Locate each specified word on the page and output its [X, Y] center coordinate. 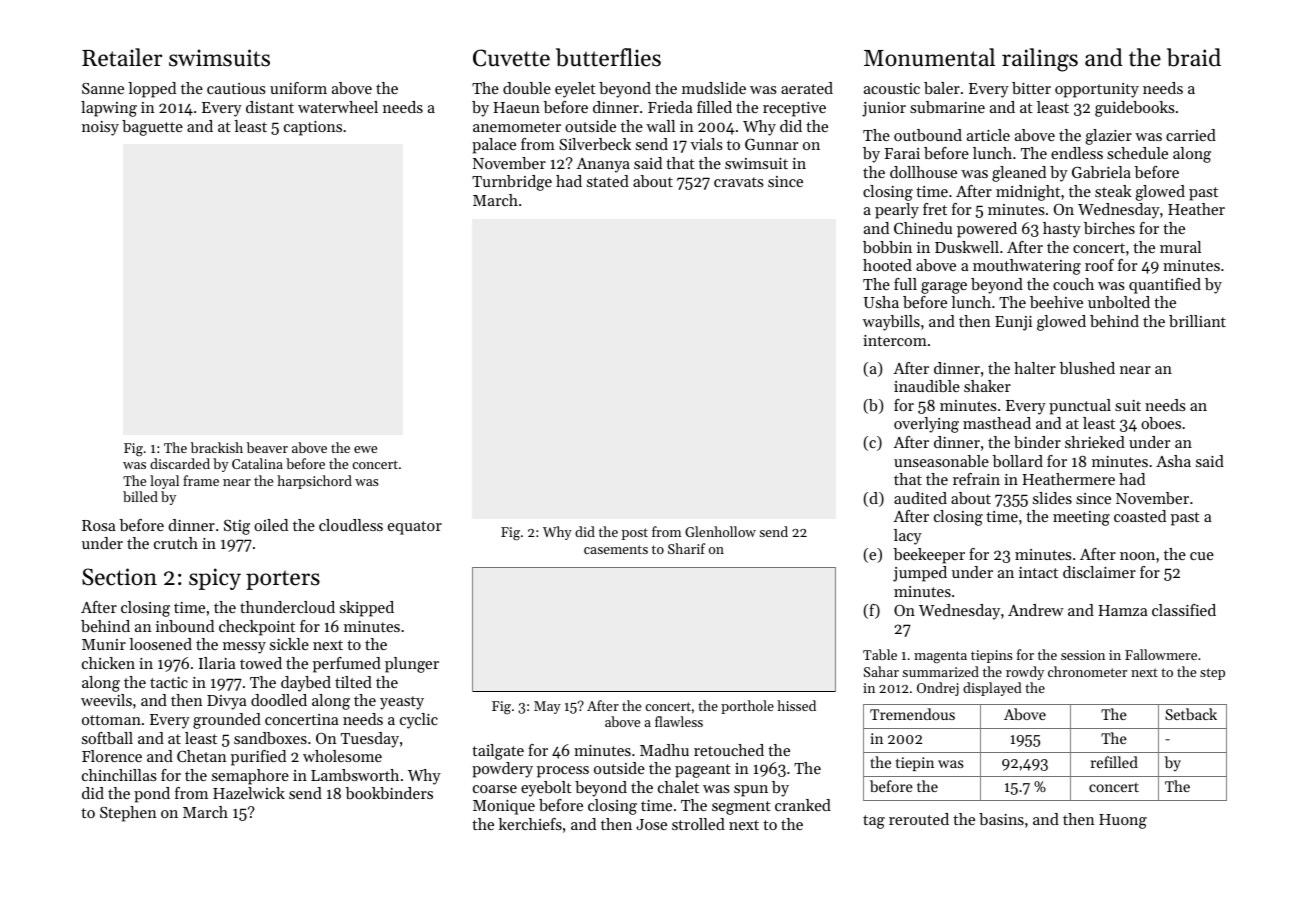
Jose [651, 824]
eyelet [575, 90]
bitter [1031, 88]
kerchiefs [530, 824]
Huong [1123, 821]
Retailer [122, 57]
